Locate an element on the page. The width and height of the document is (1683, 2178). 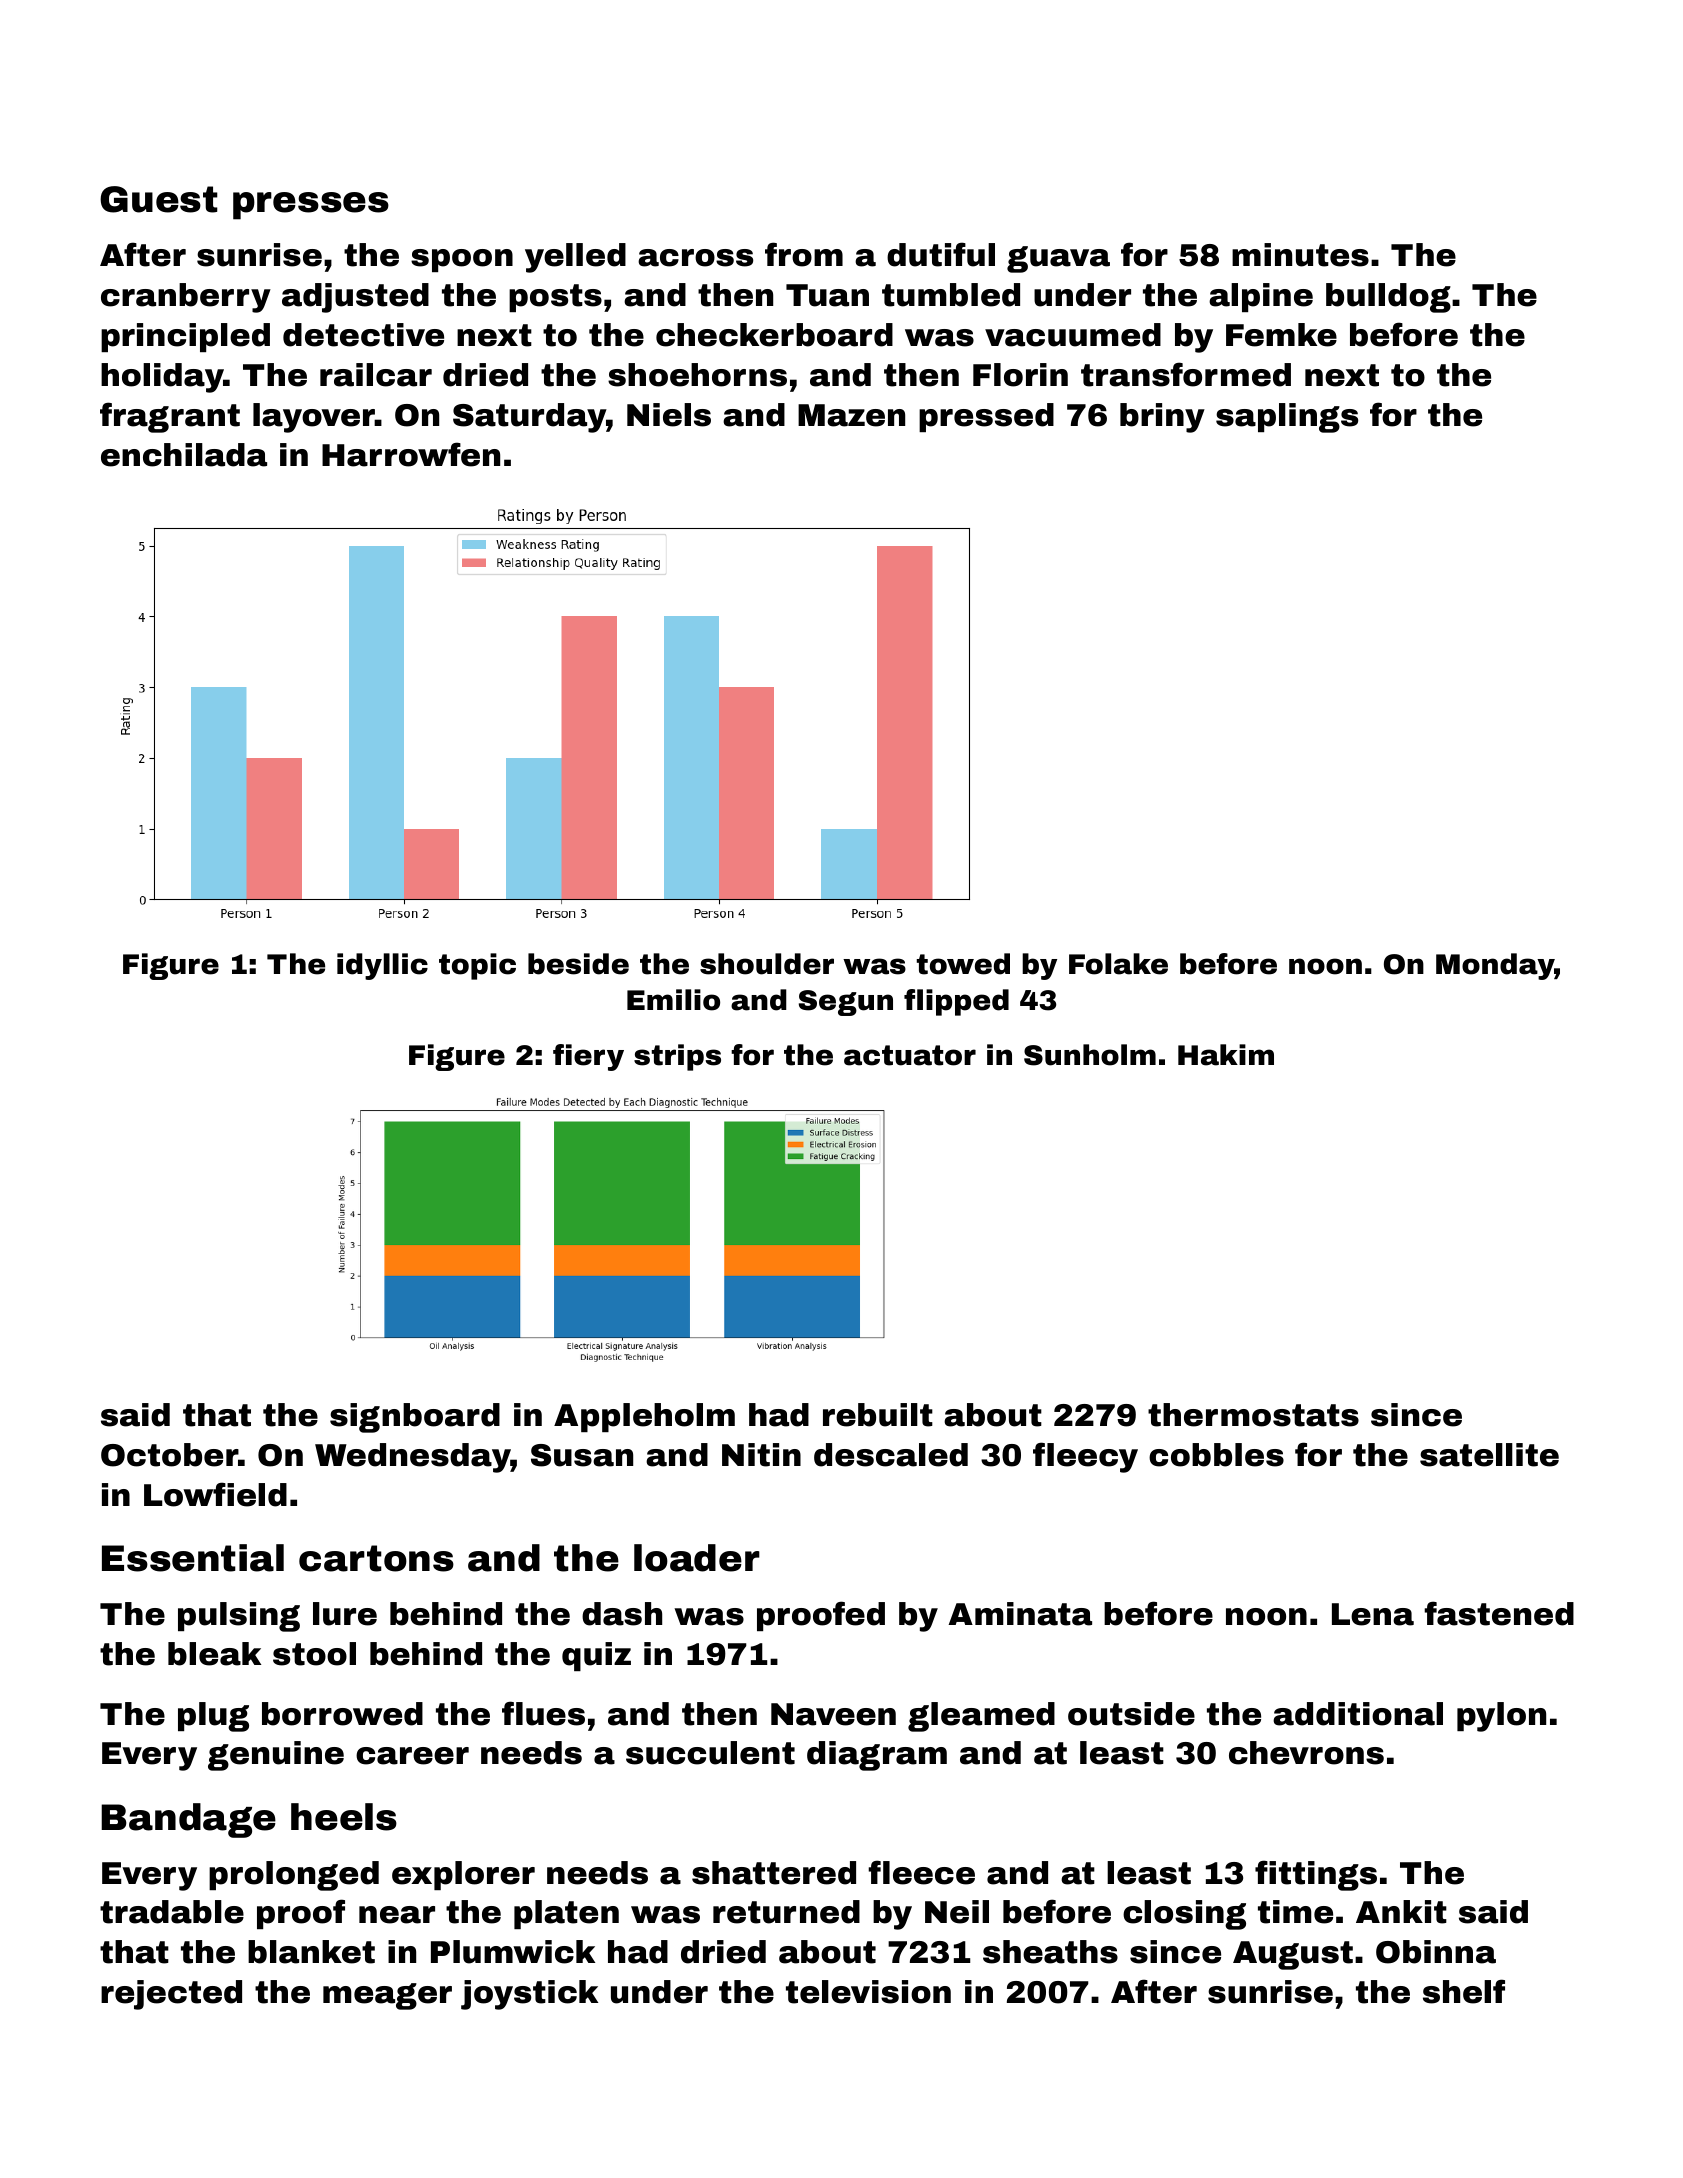
bulldog is located at coordinates (1388, 298).
